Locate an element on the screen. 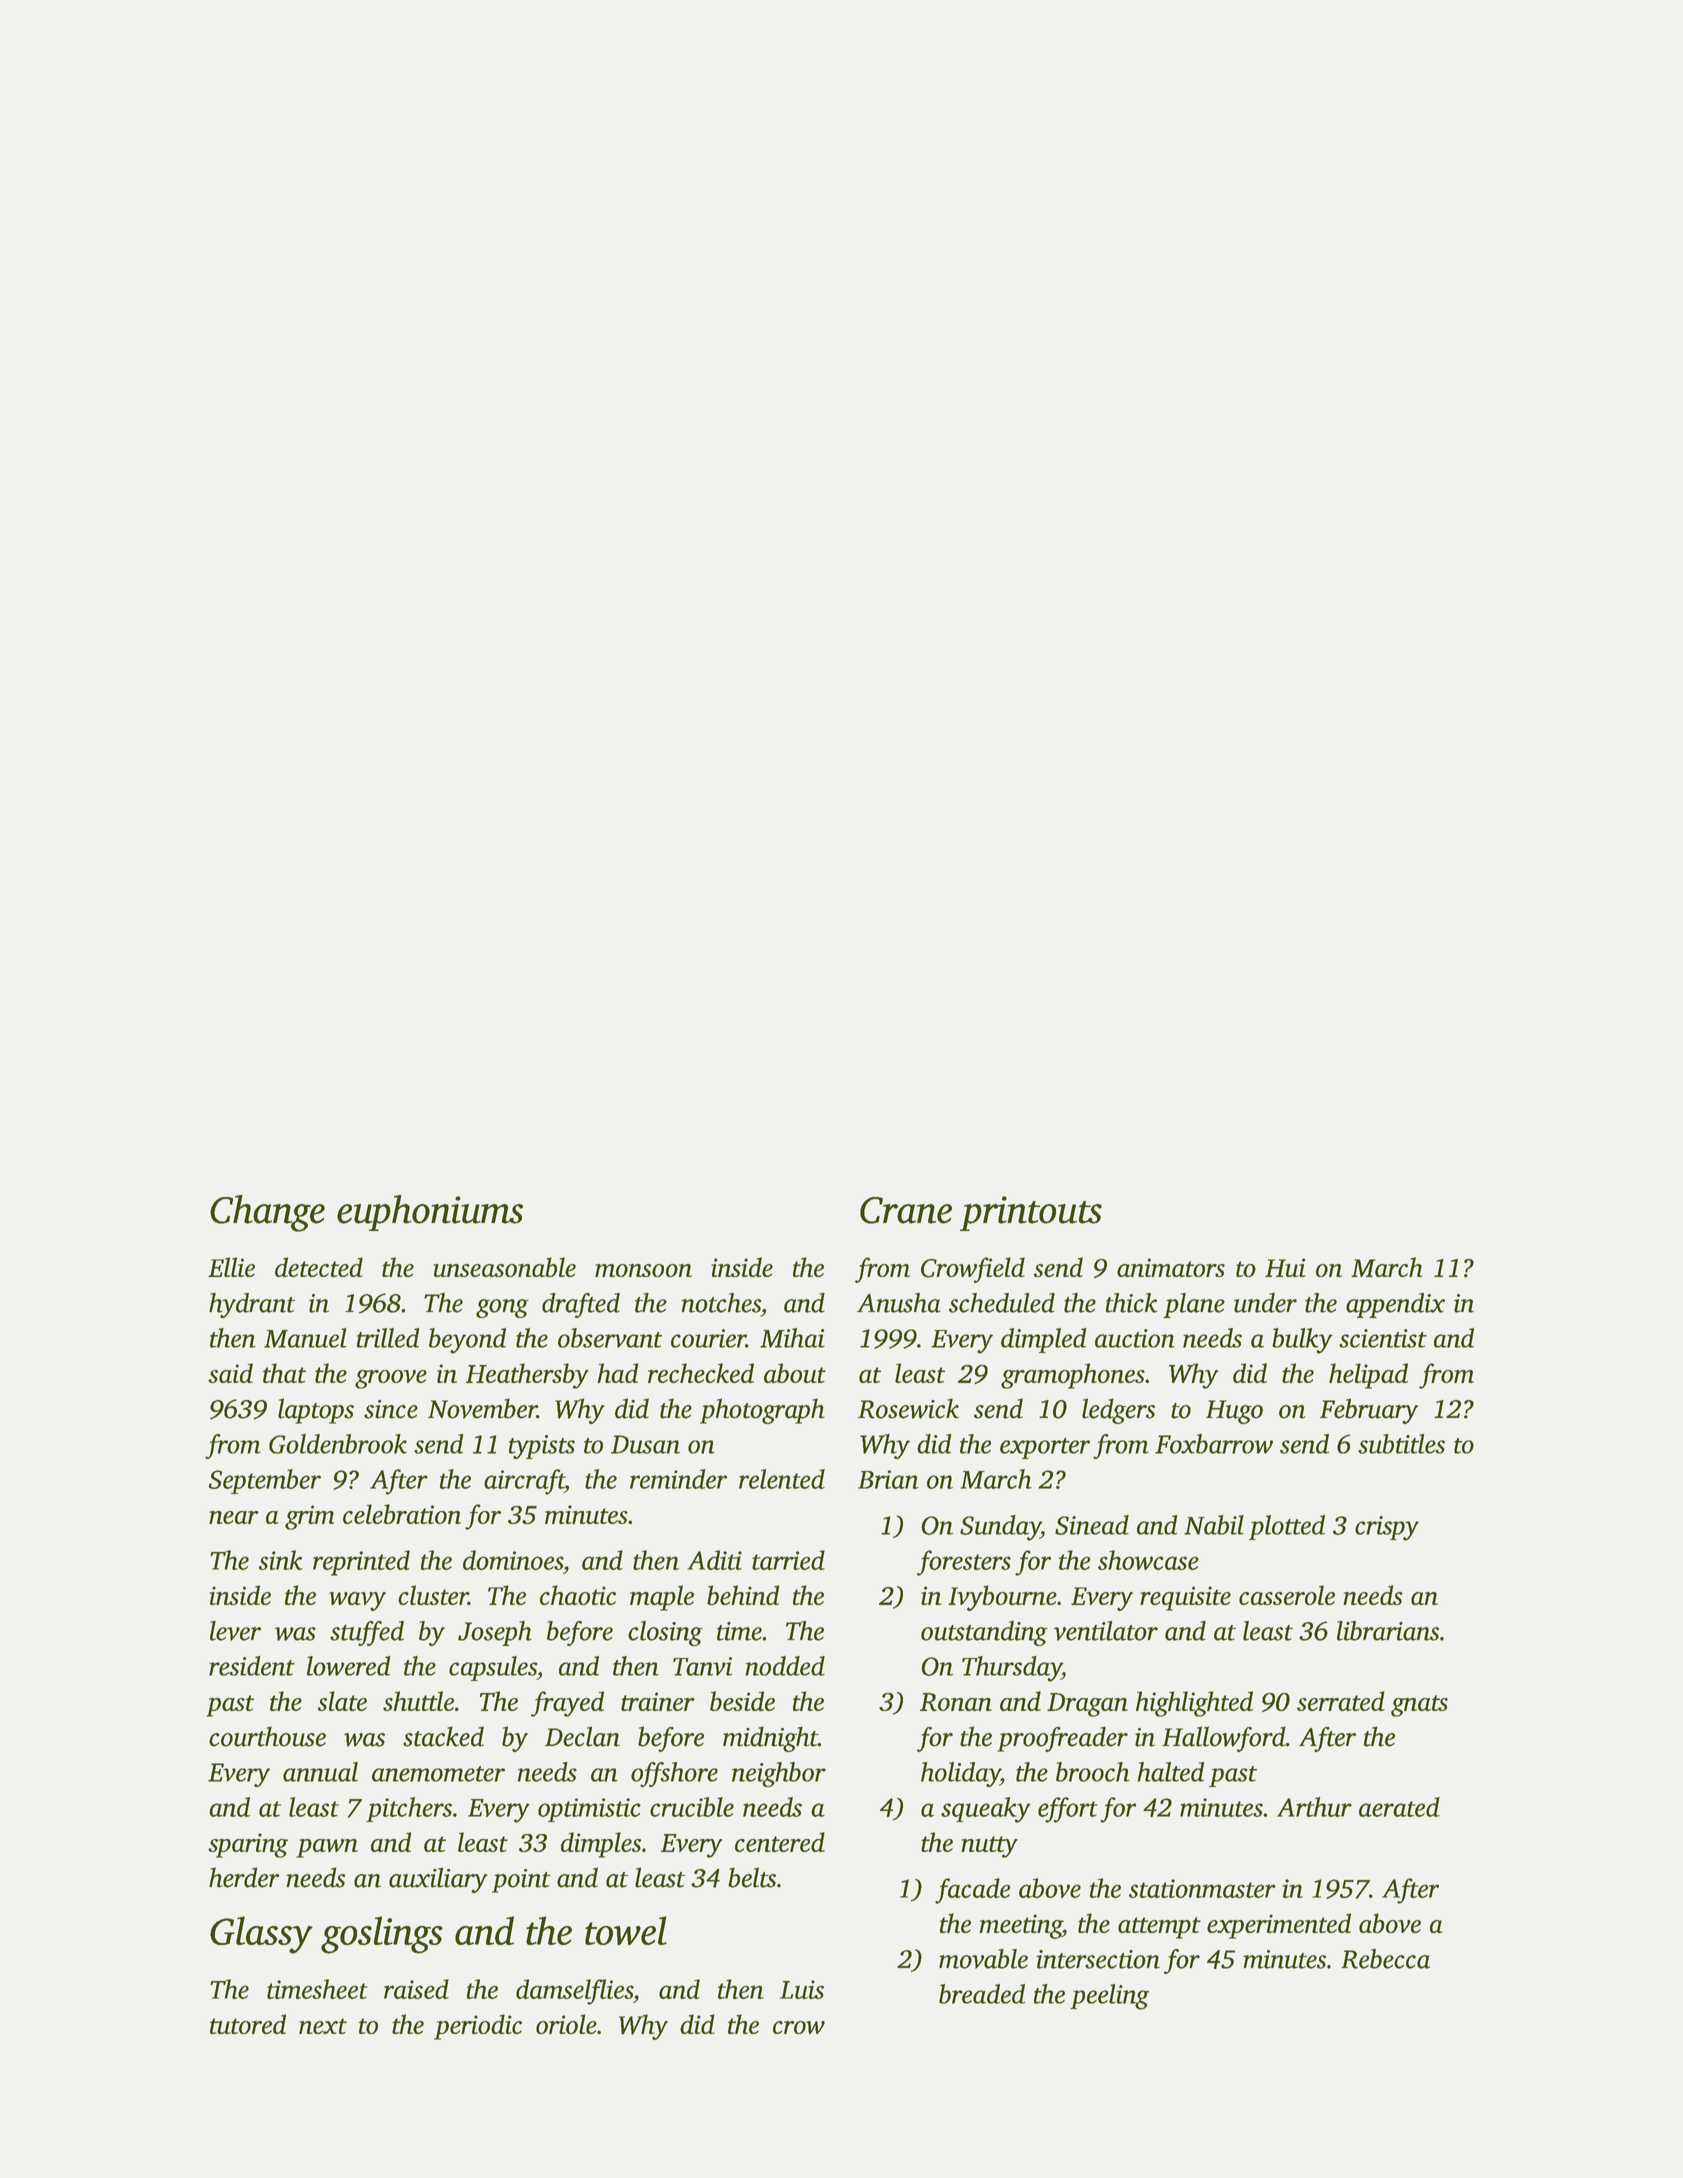 The height and width of the screenshot is (2178, 1683). Change is located at coordinates (267, 1213).
